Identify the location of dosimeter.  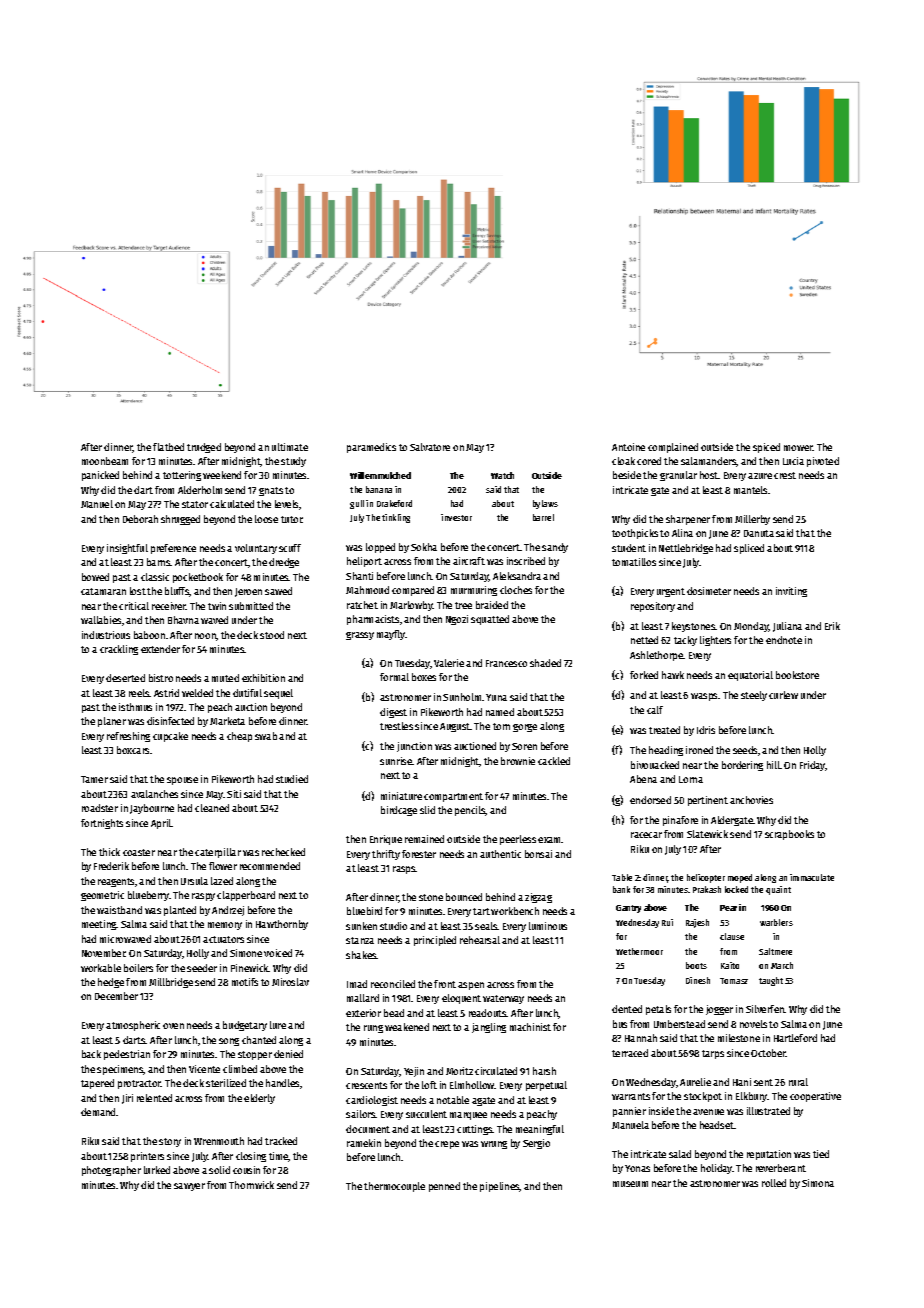
(709, 591).
